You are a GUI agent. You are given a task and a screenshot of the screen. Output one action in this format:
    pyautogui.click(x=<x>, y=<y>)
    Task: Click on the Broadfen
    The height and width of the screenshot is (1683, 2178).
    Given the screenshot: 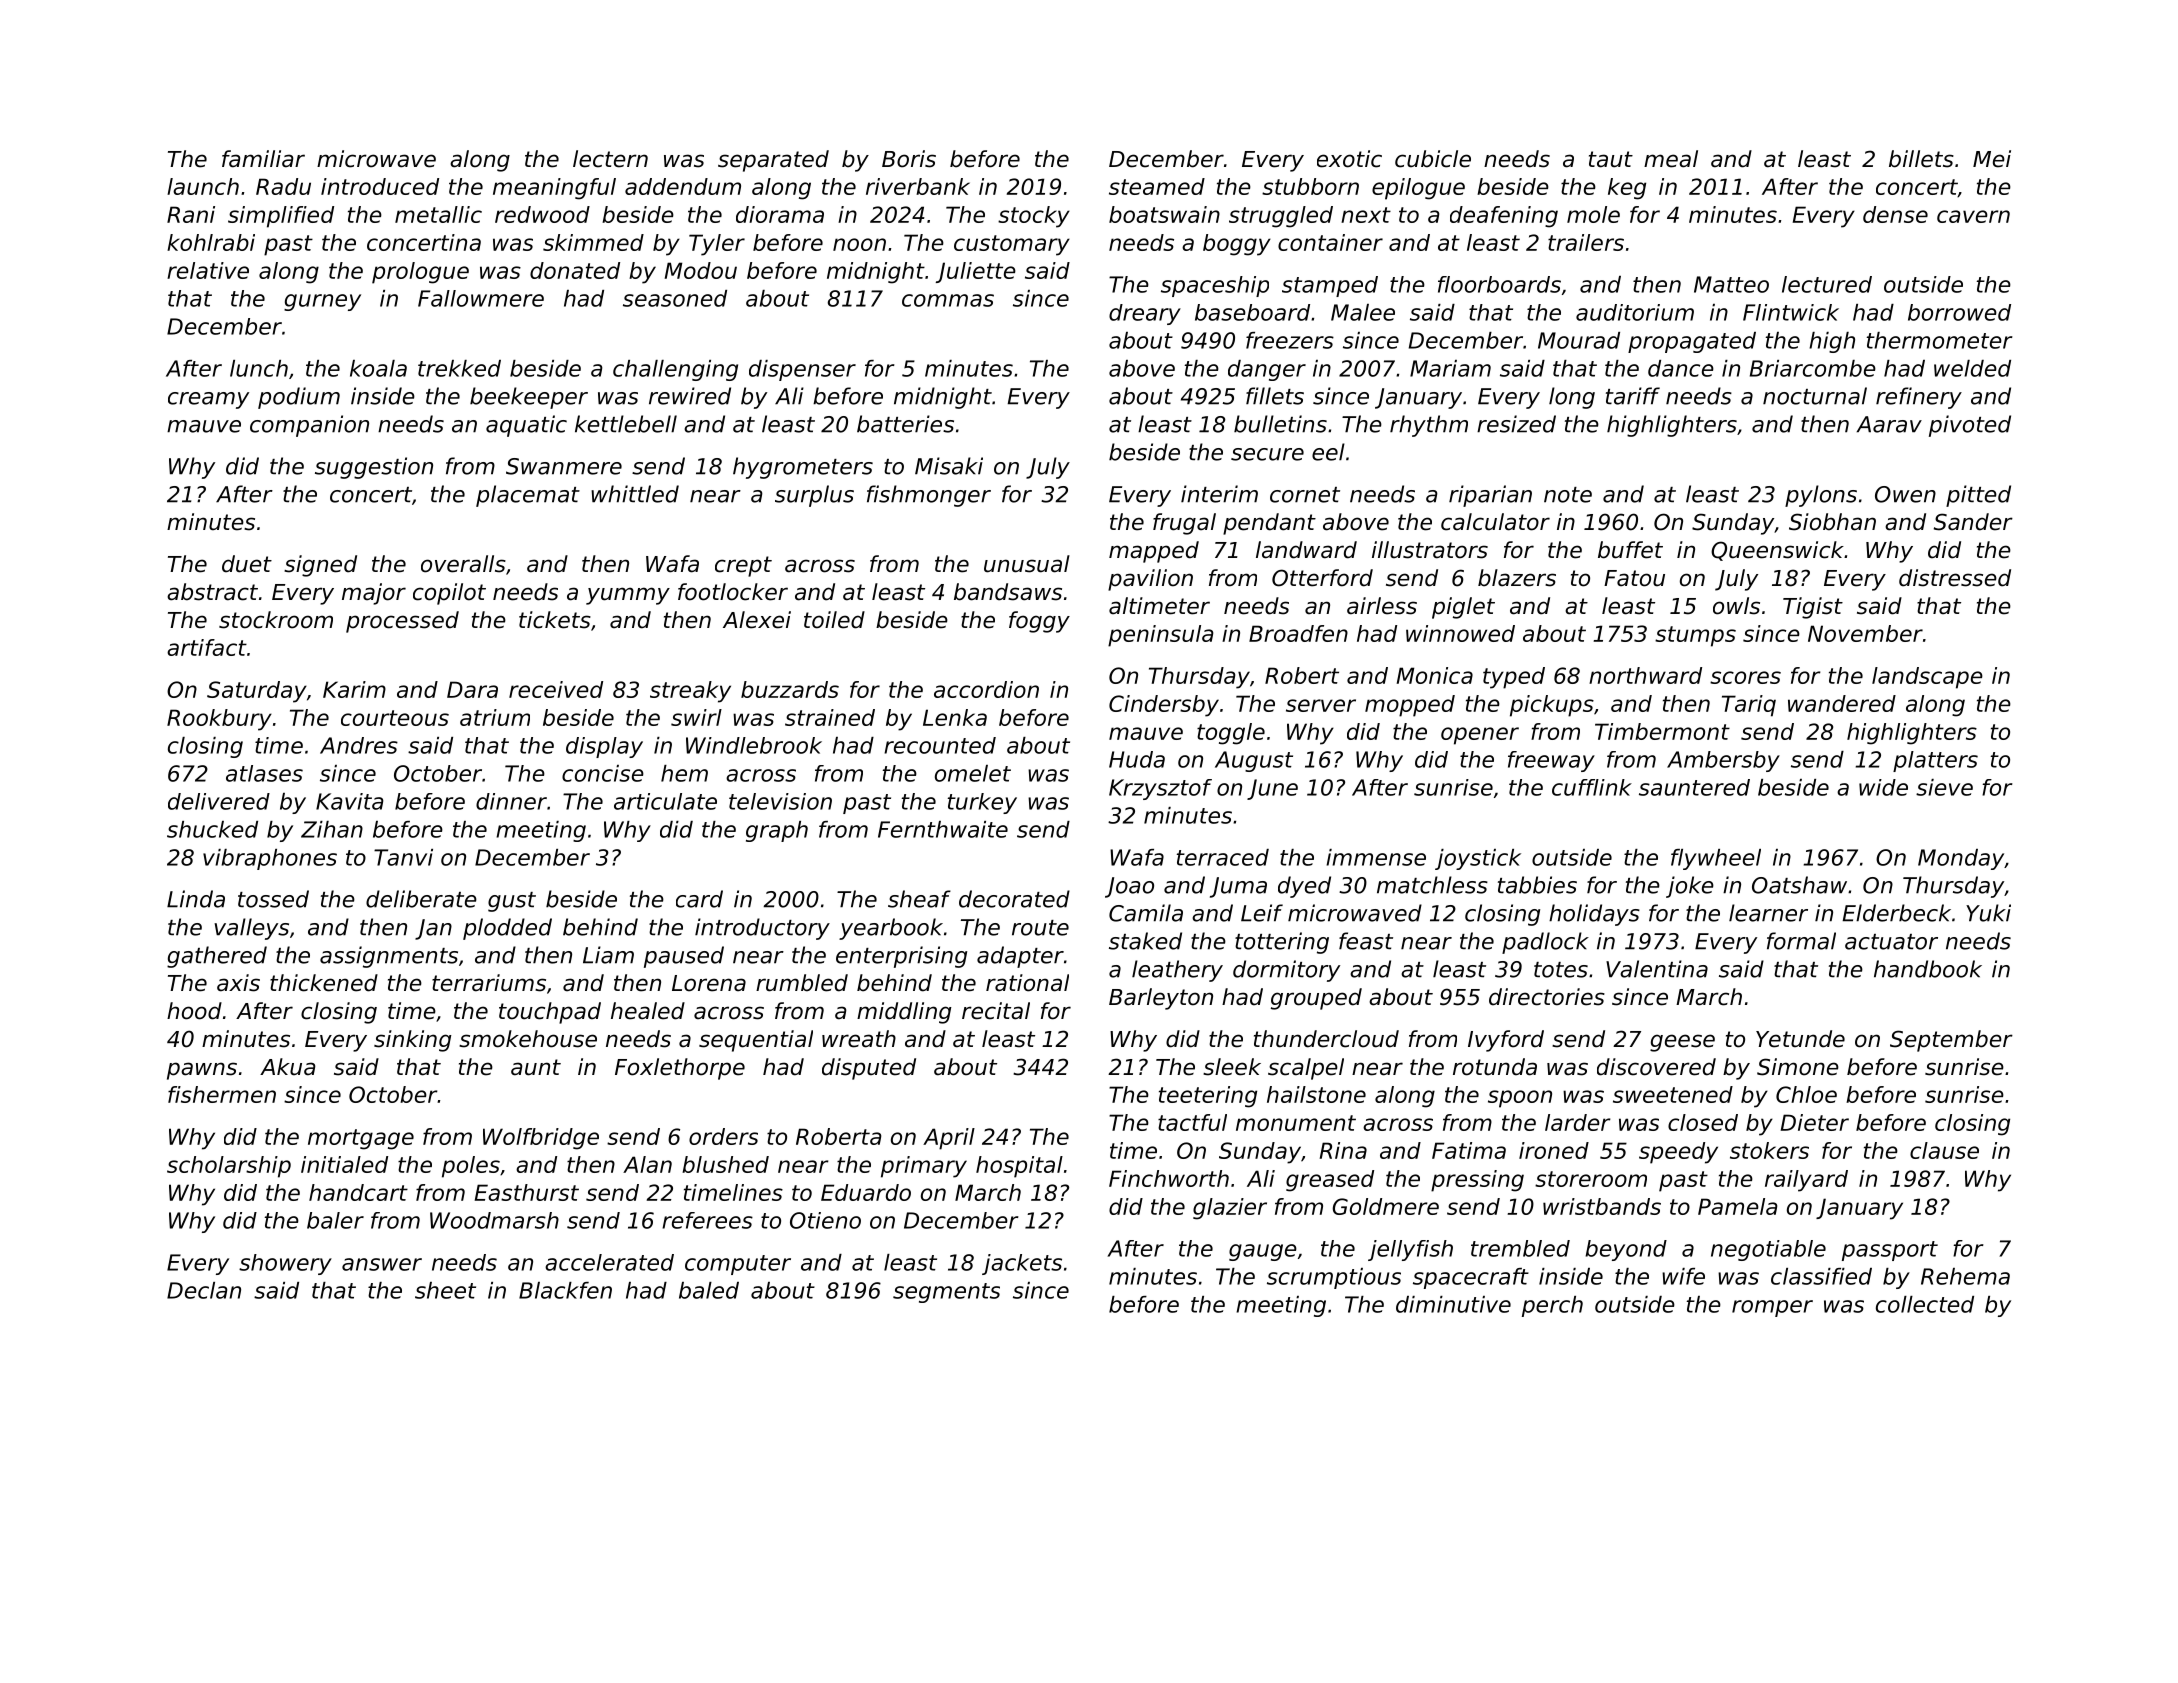 What is the action you would take?
    pyautogui.click(x=1298, y=633)
